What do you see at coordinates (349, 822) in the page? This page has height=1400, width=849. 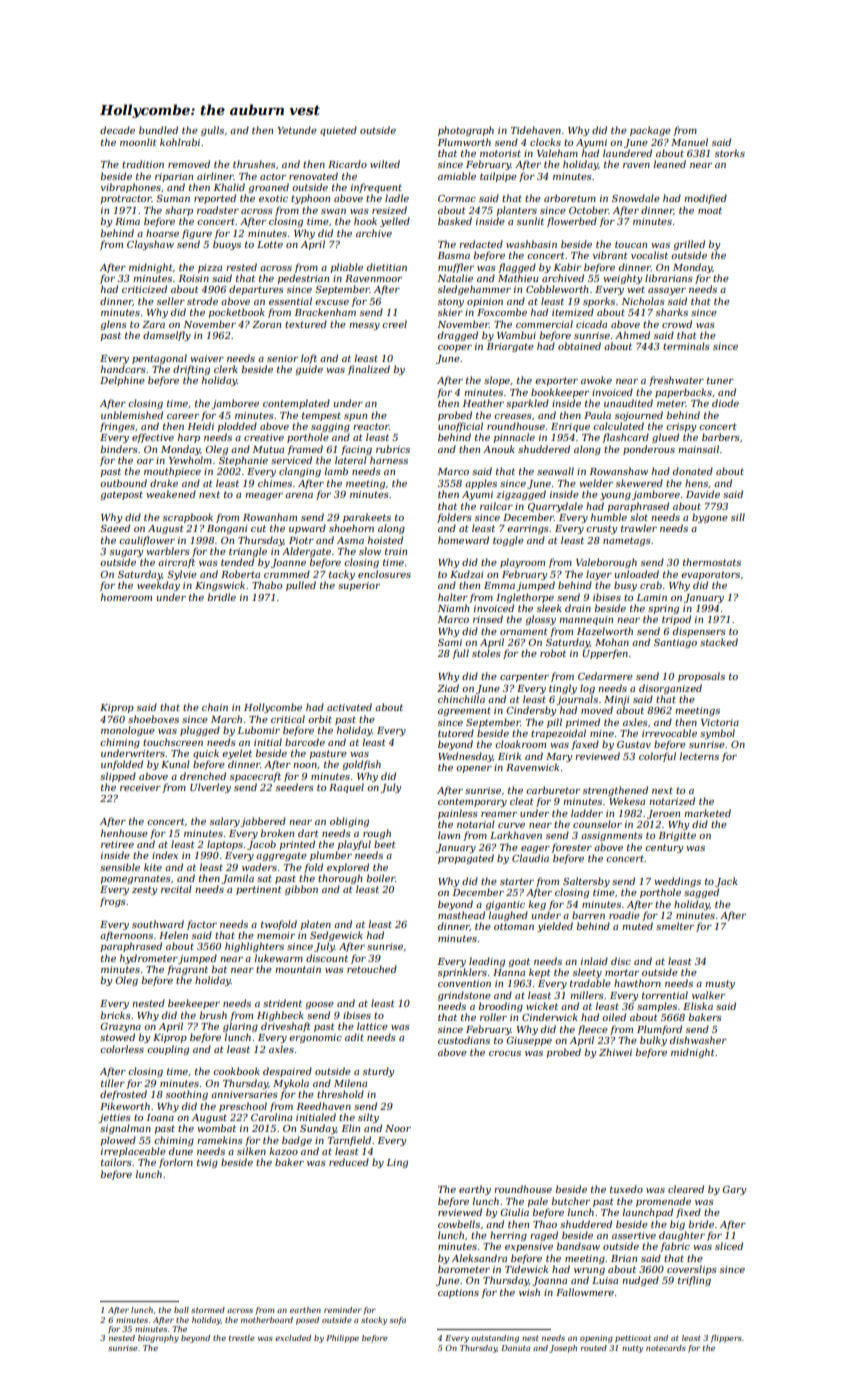 I see `obliging` at bounding box center [349, 822].
